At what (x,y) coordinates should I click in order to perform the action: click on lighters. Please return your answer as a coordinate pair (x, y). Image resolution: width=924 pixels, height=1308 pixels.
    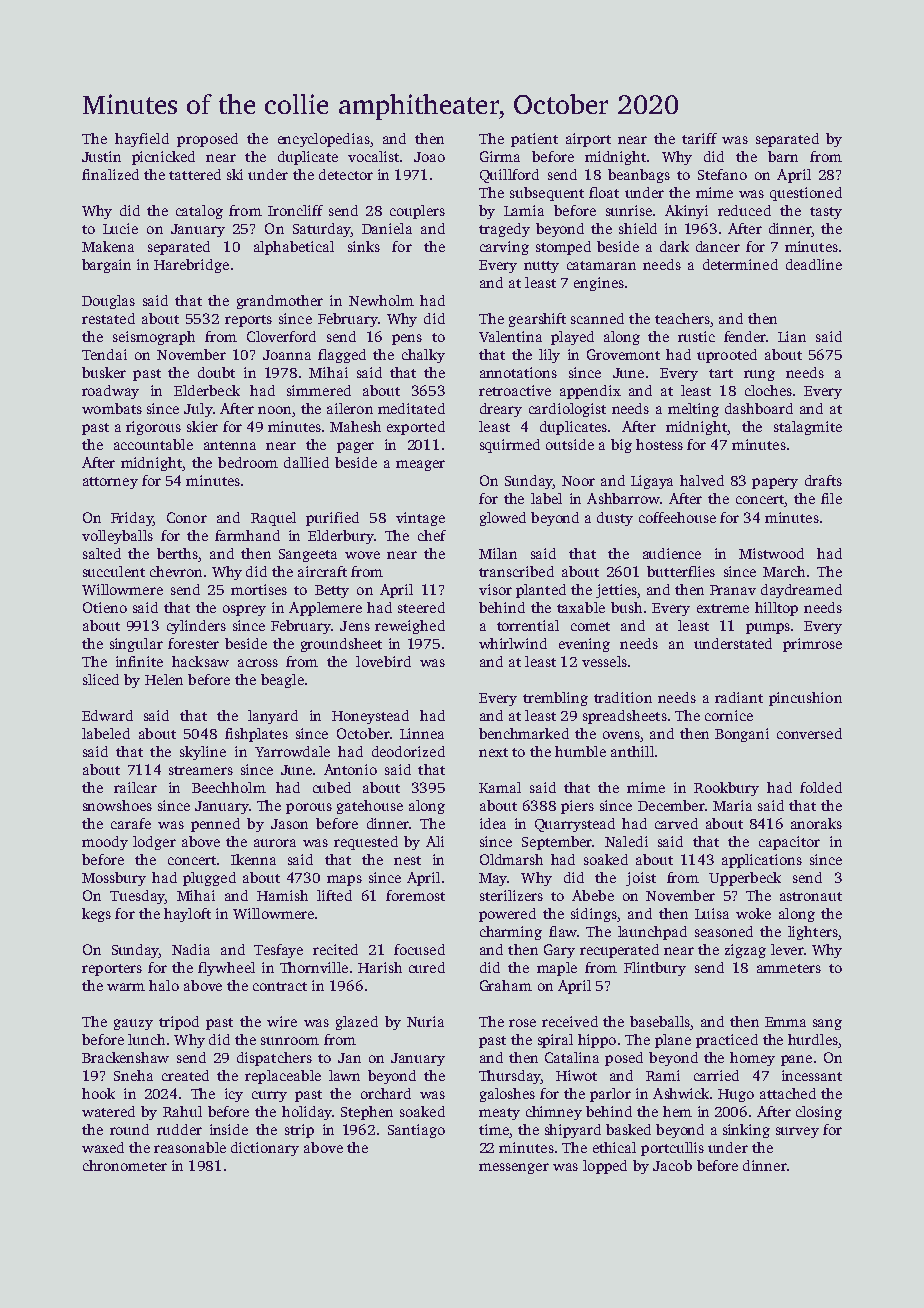
    Looking at the image, I should click on (813, 933).
